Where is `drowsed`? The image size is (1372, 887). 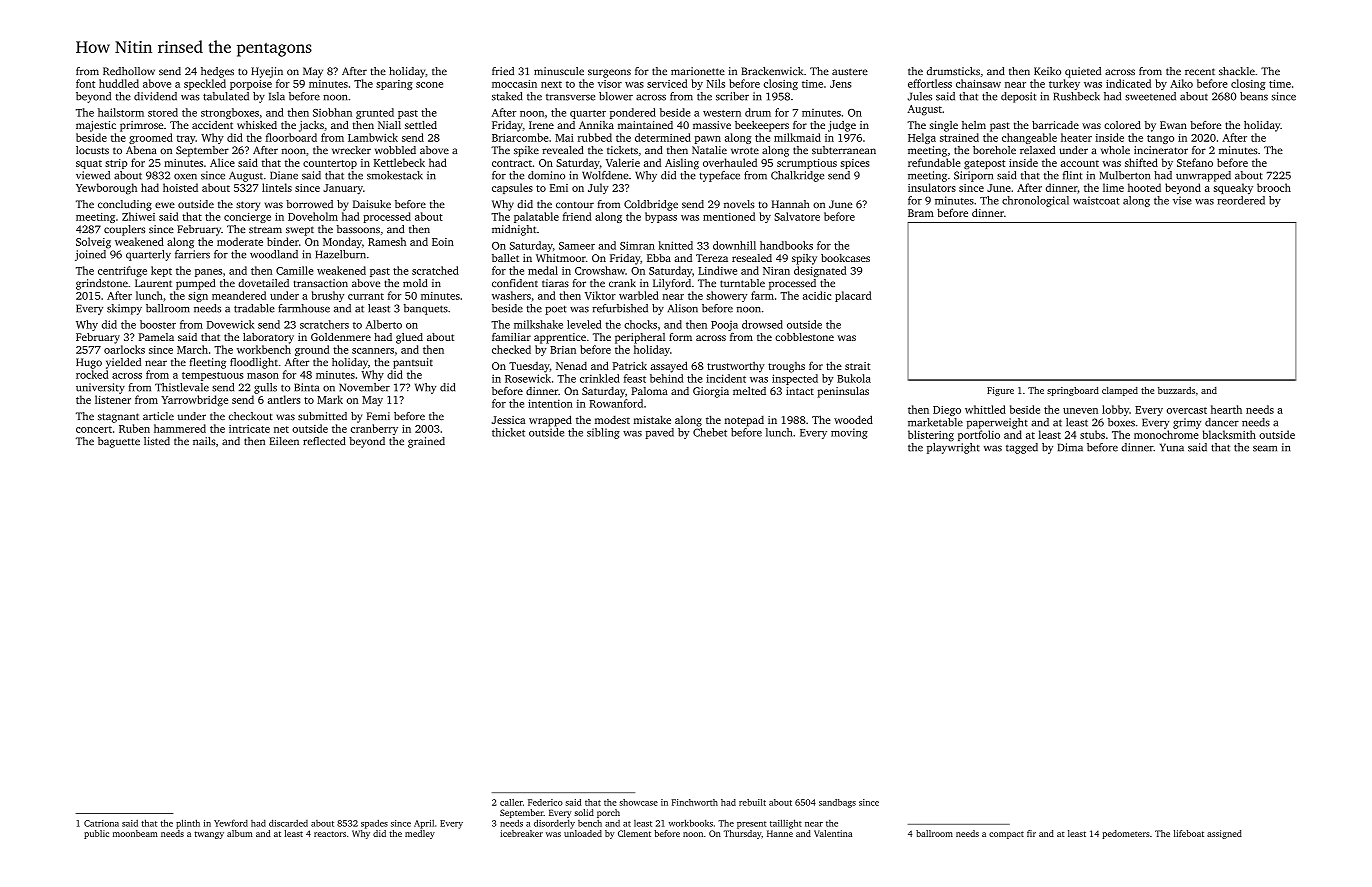 drowsed is located at coordinates (762, 324).
